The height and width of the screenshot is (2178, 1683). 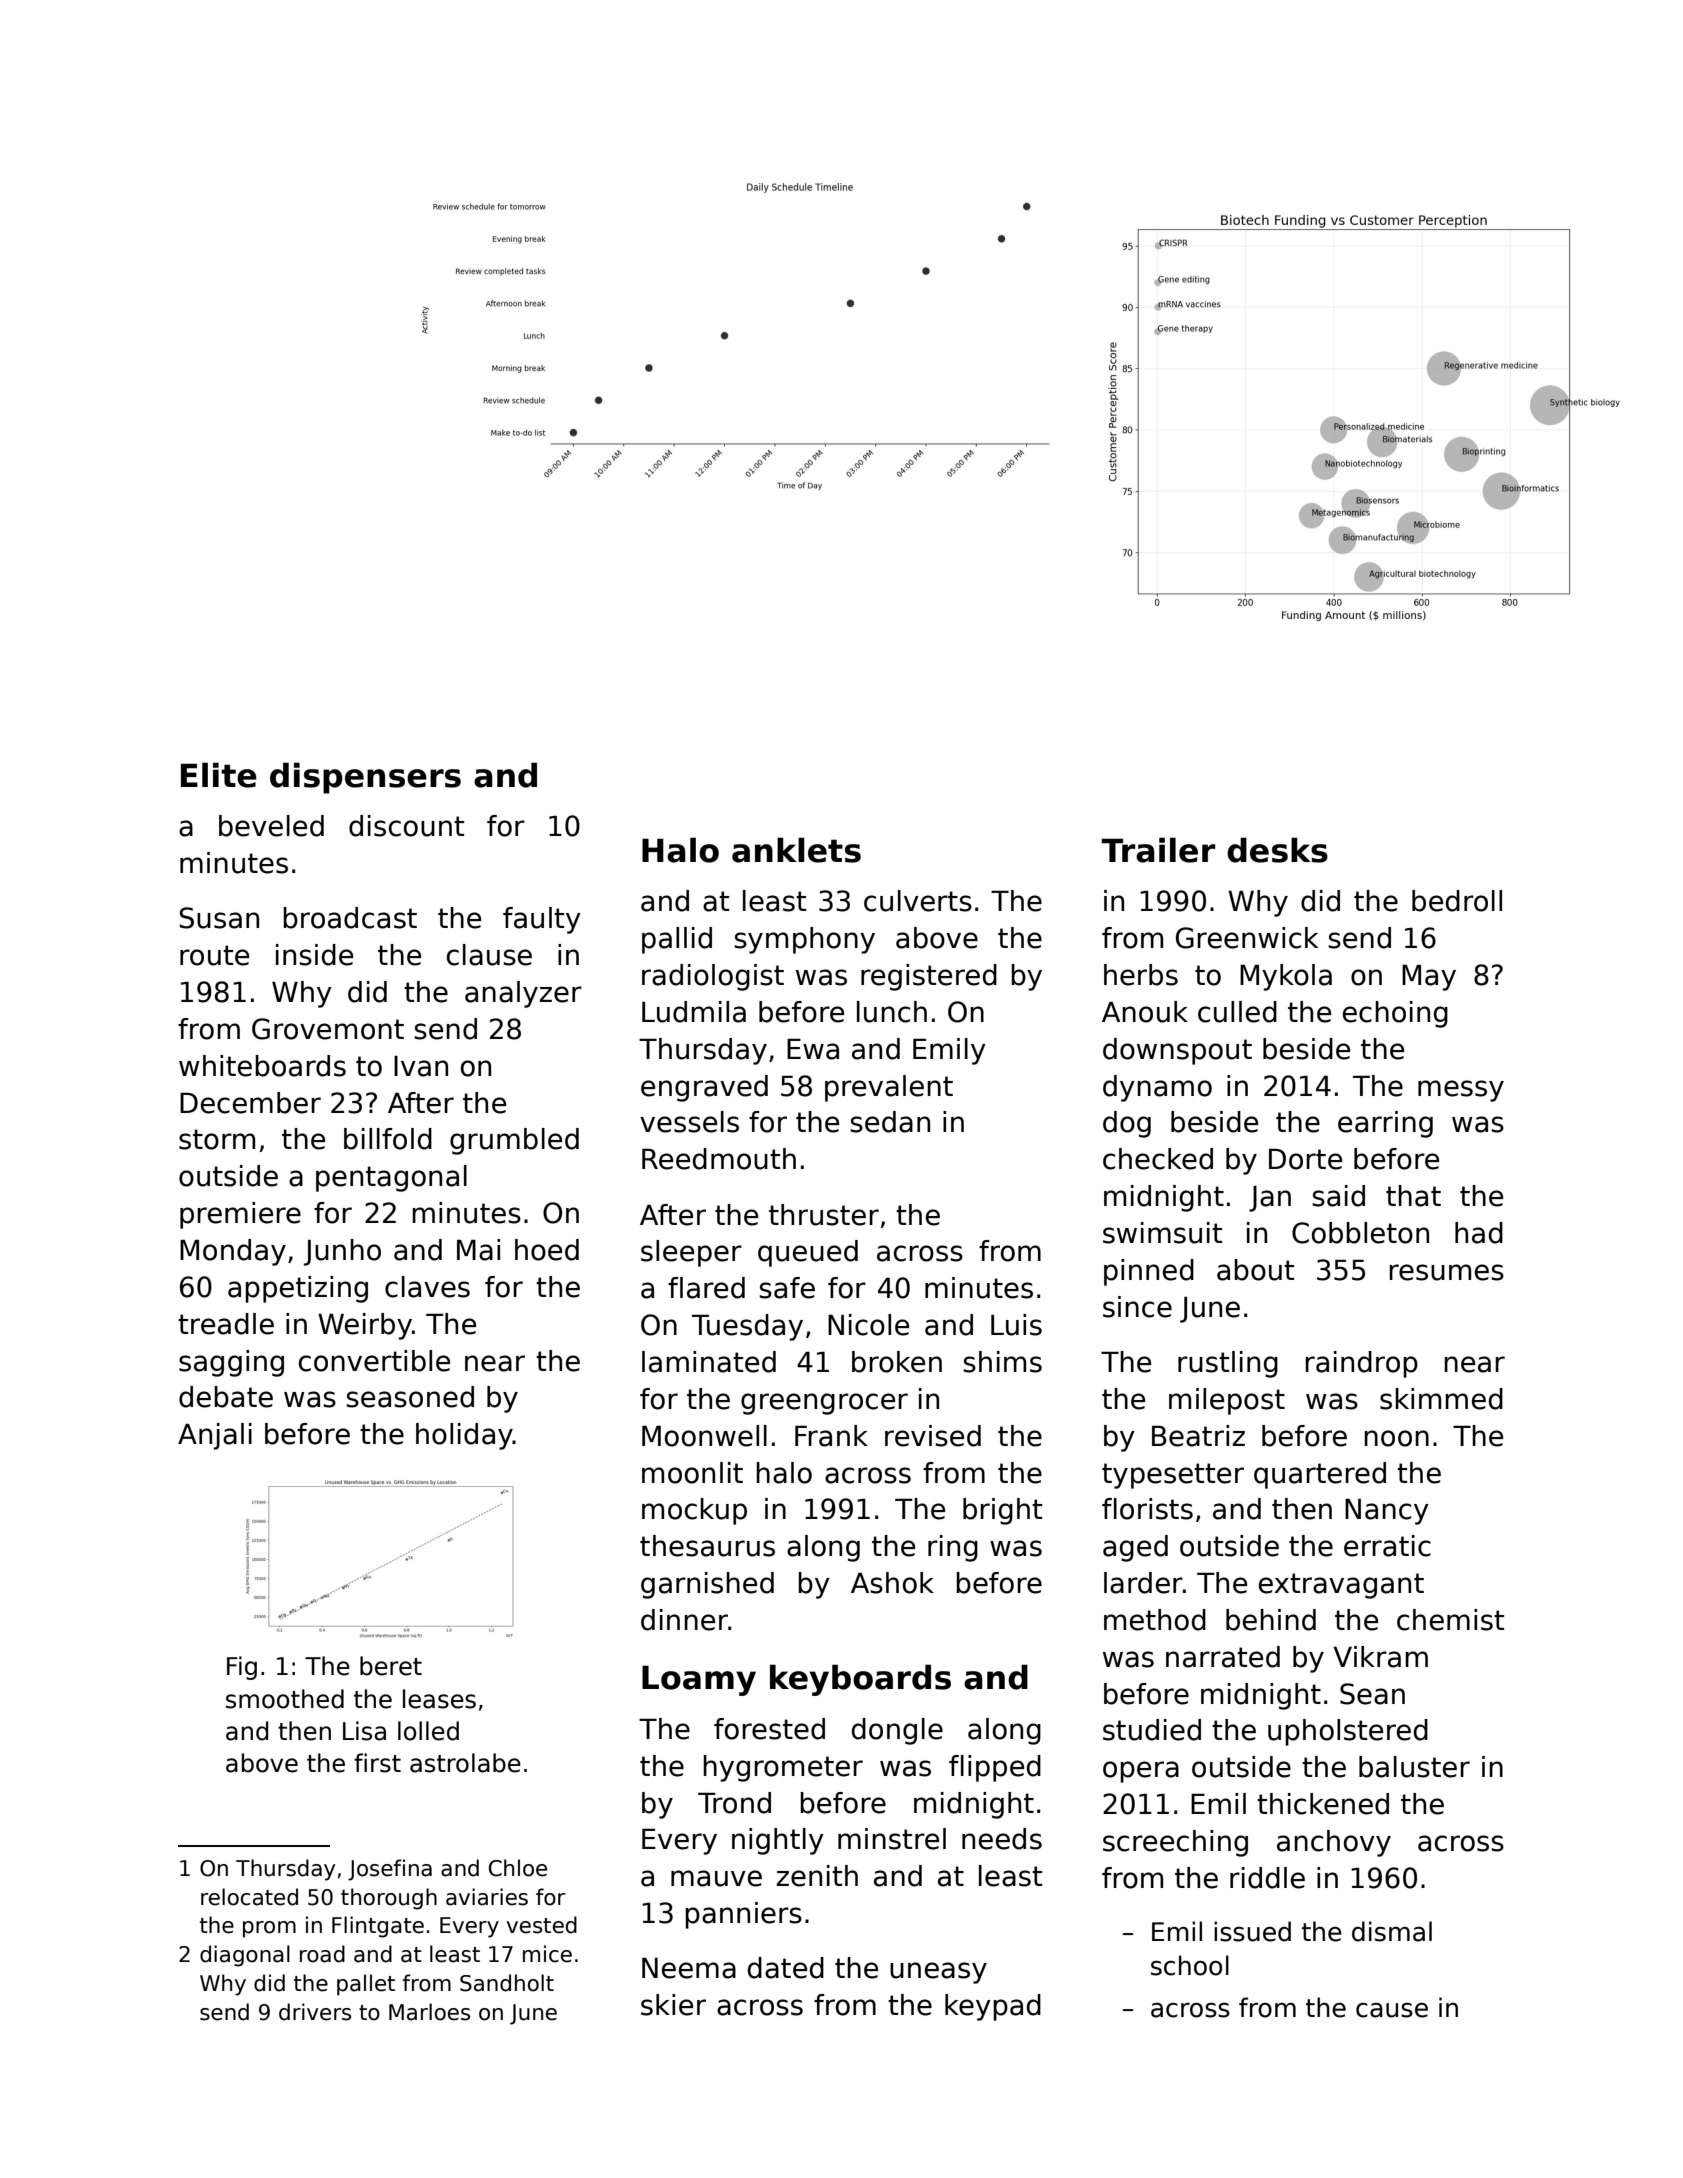 What do you see at coordinates (215, 1436) in the screenshot?
I see `Anjali` at bounding box center [215, 1436].
